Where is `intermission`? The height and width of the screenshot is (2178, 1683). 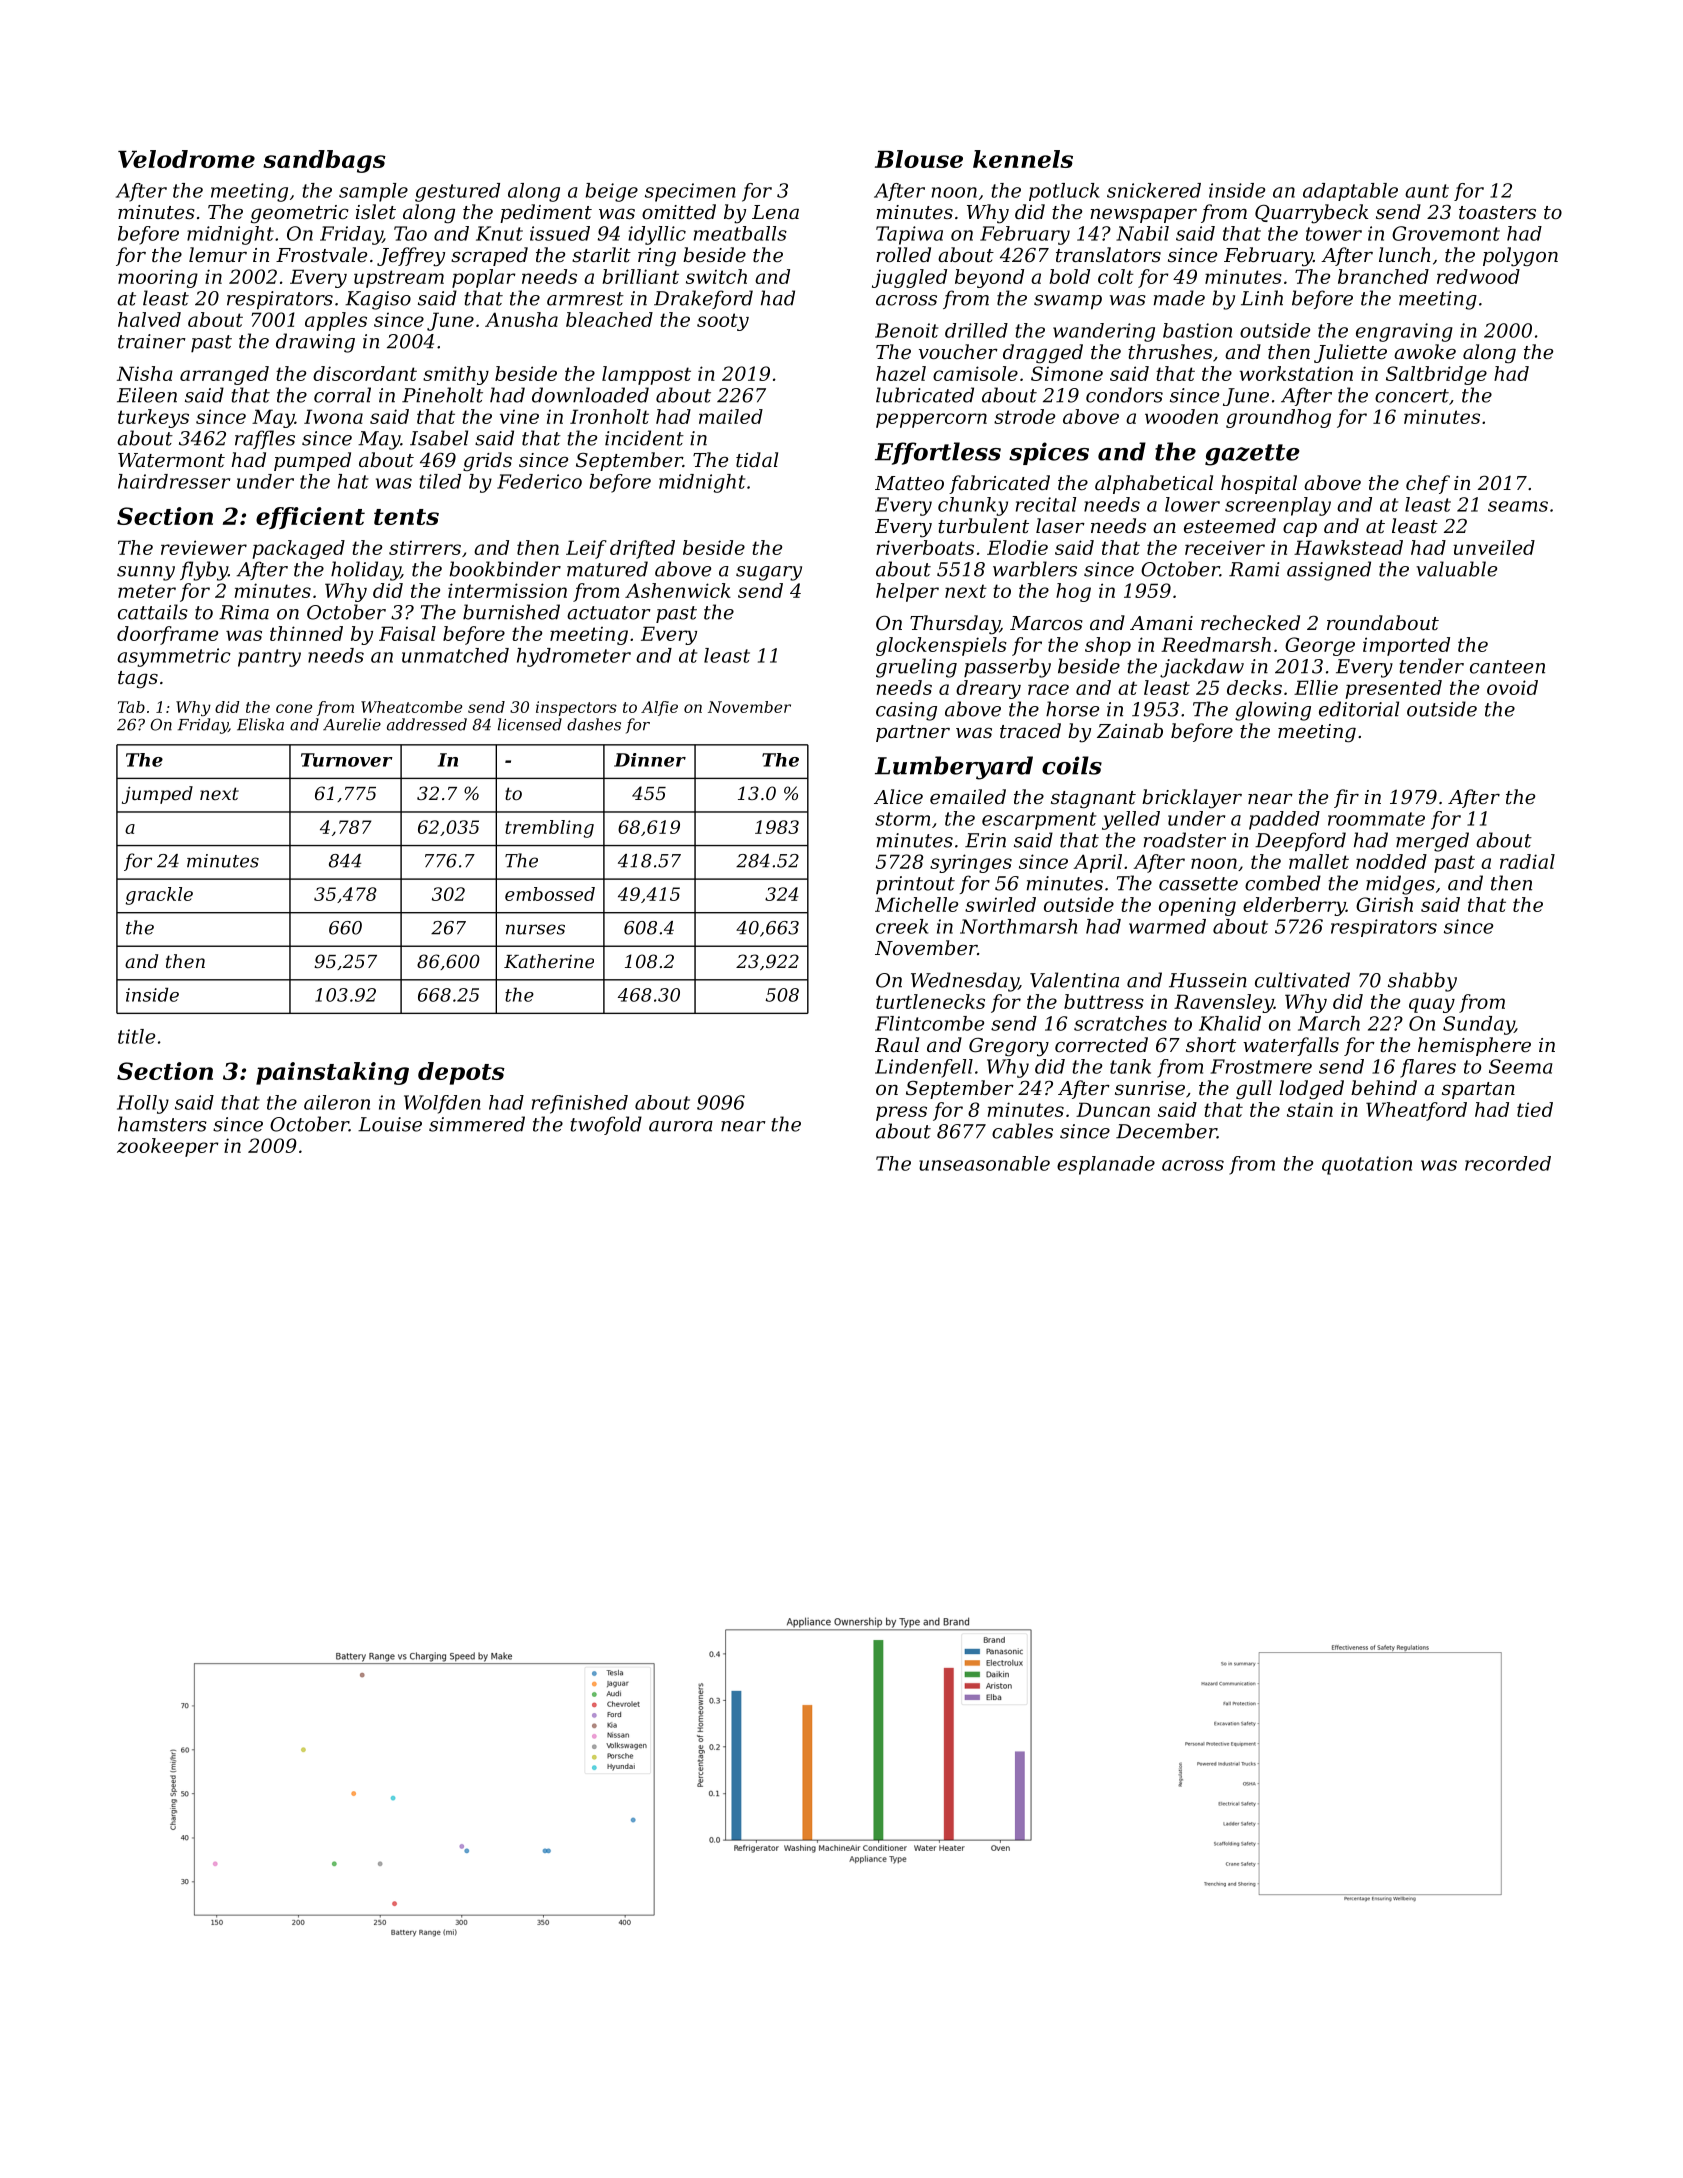
intermission is located at coordinates (507, 590).
